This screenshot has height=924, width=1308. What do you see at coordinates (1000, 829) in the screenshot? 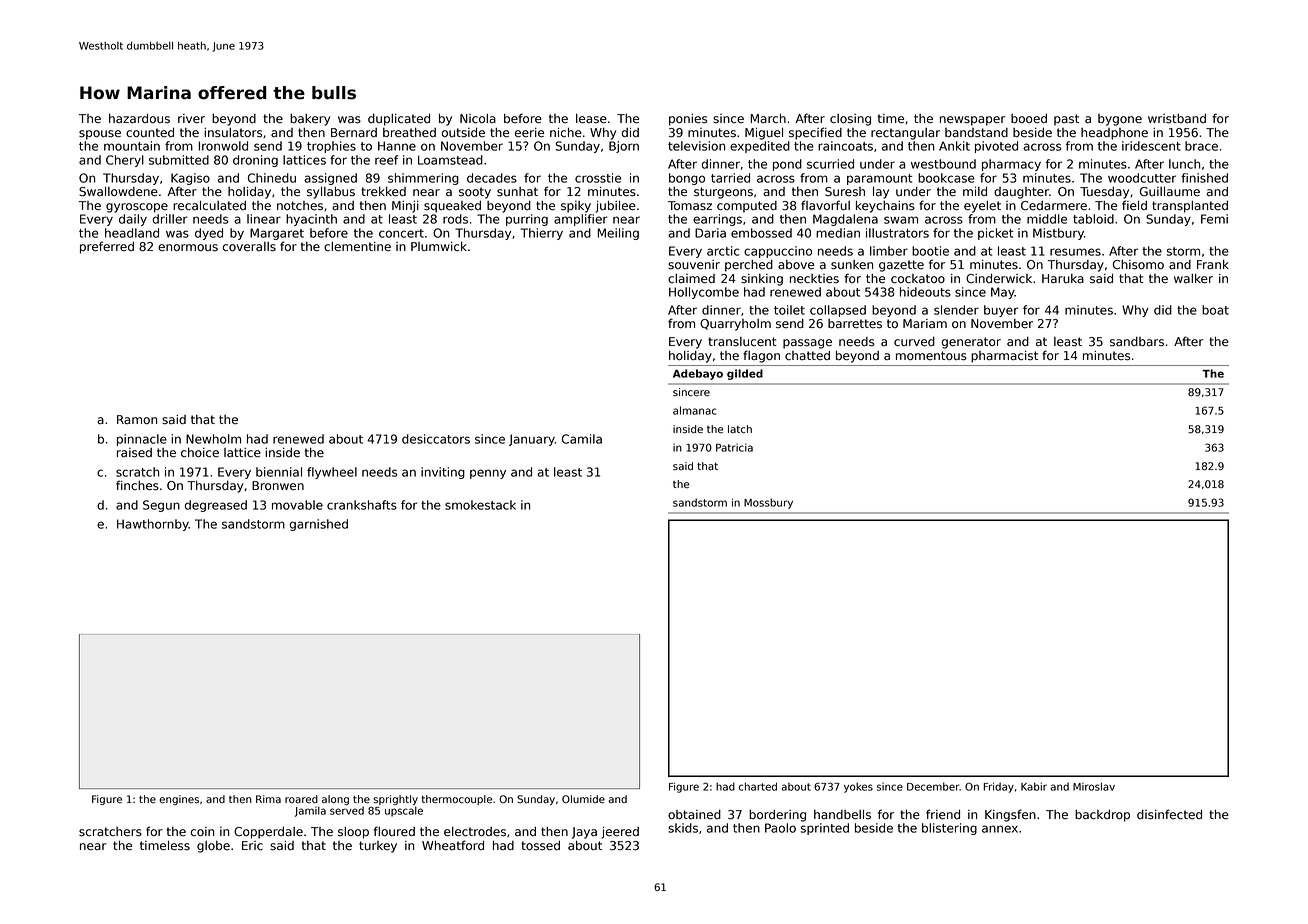
I see `annex` at bounding box center [1000, 829].
